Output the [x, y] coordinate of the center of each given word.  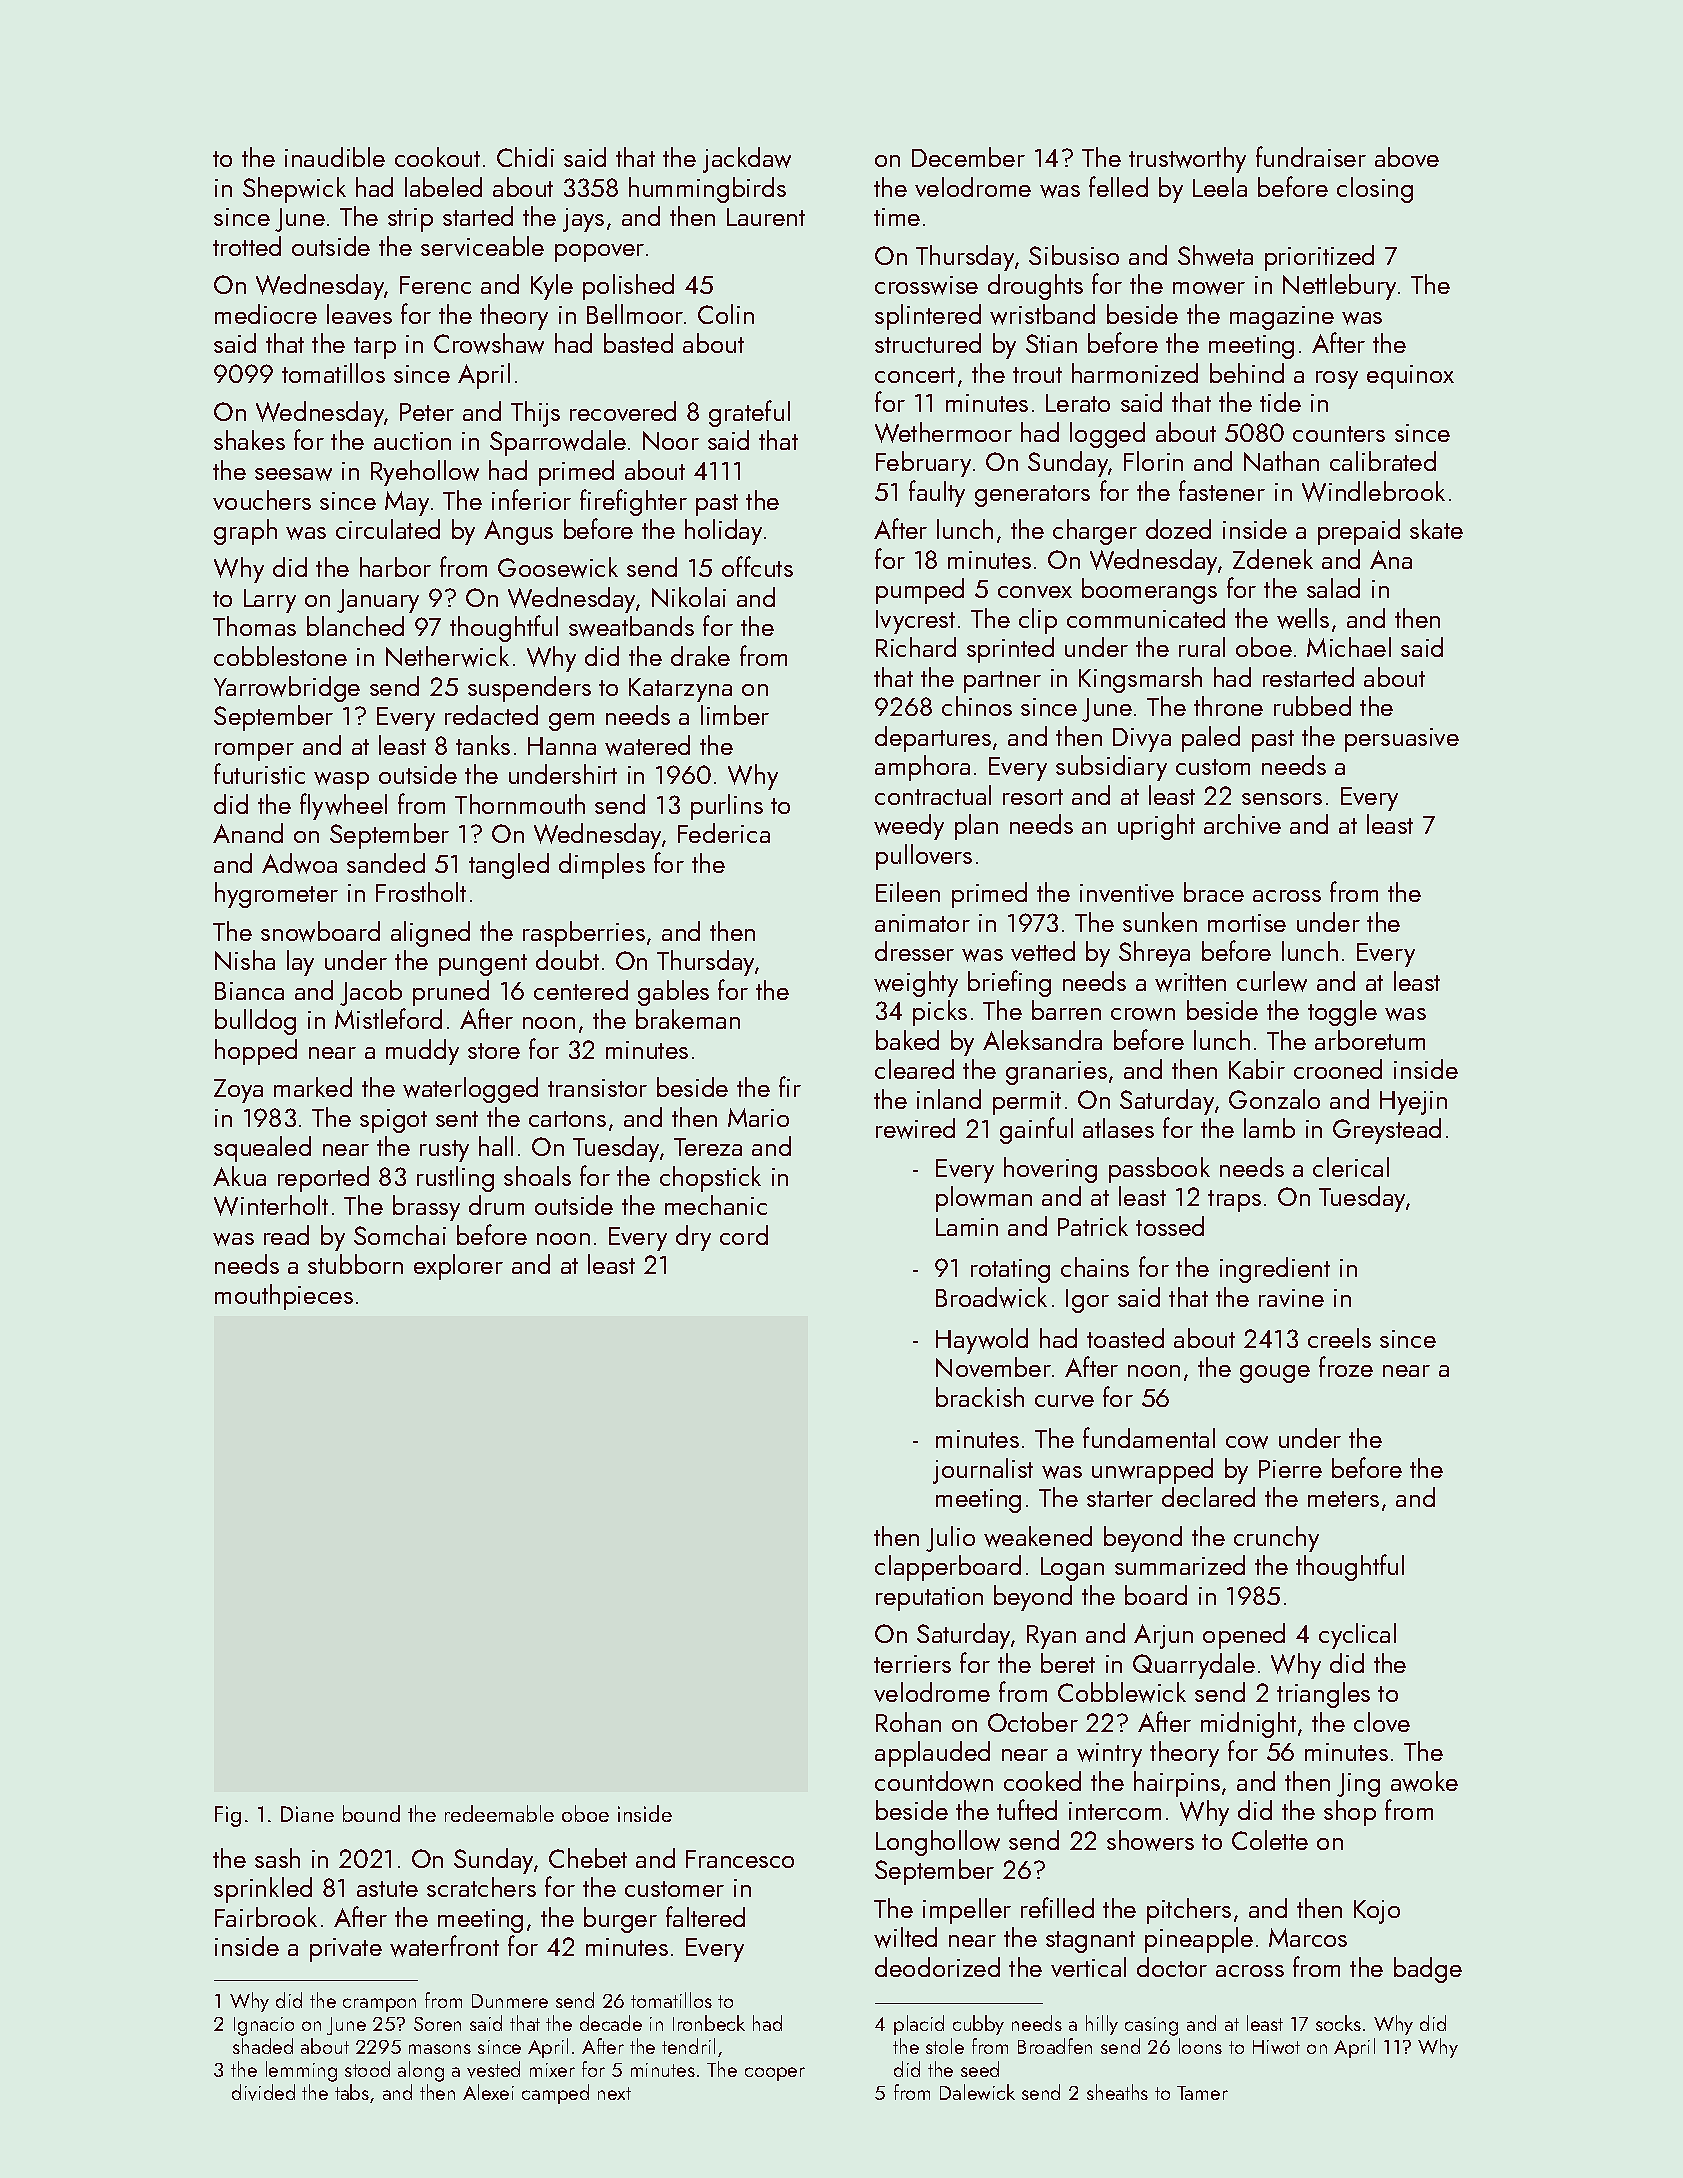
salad [1333, 588]
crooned [1338, 1069]
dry [693, 1238]
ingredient [1275, 1270]
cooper [775, 2074]
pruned [451, 993]
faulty [937, 493]
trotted [247, 246]
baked [907, 1040]
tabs [352, 2092]
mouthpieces [284, 1297]
